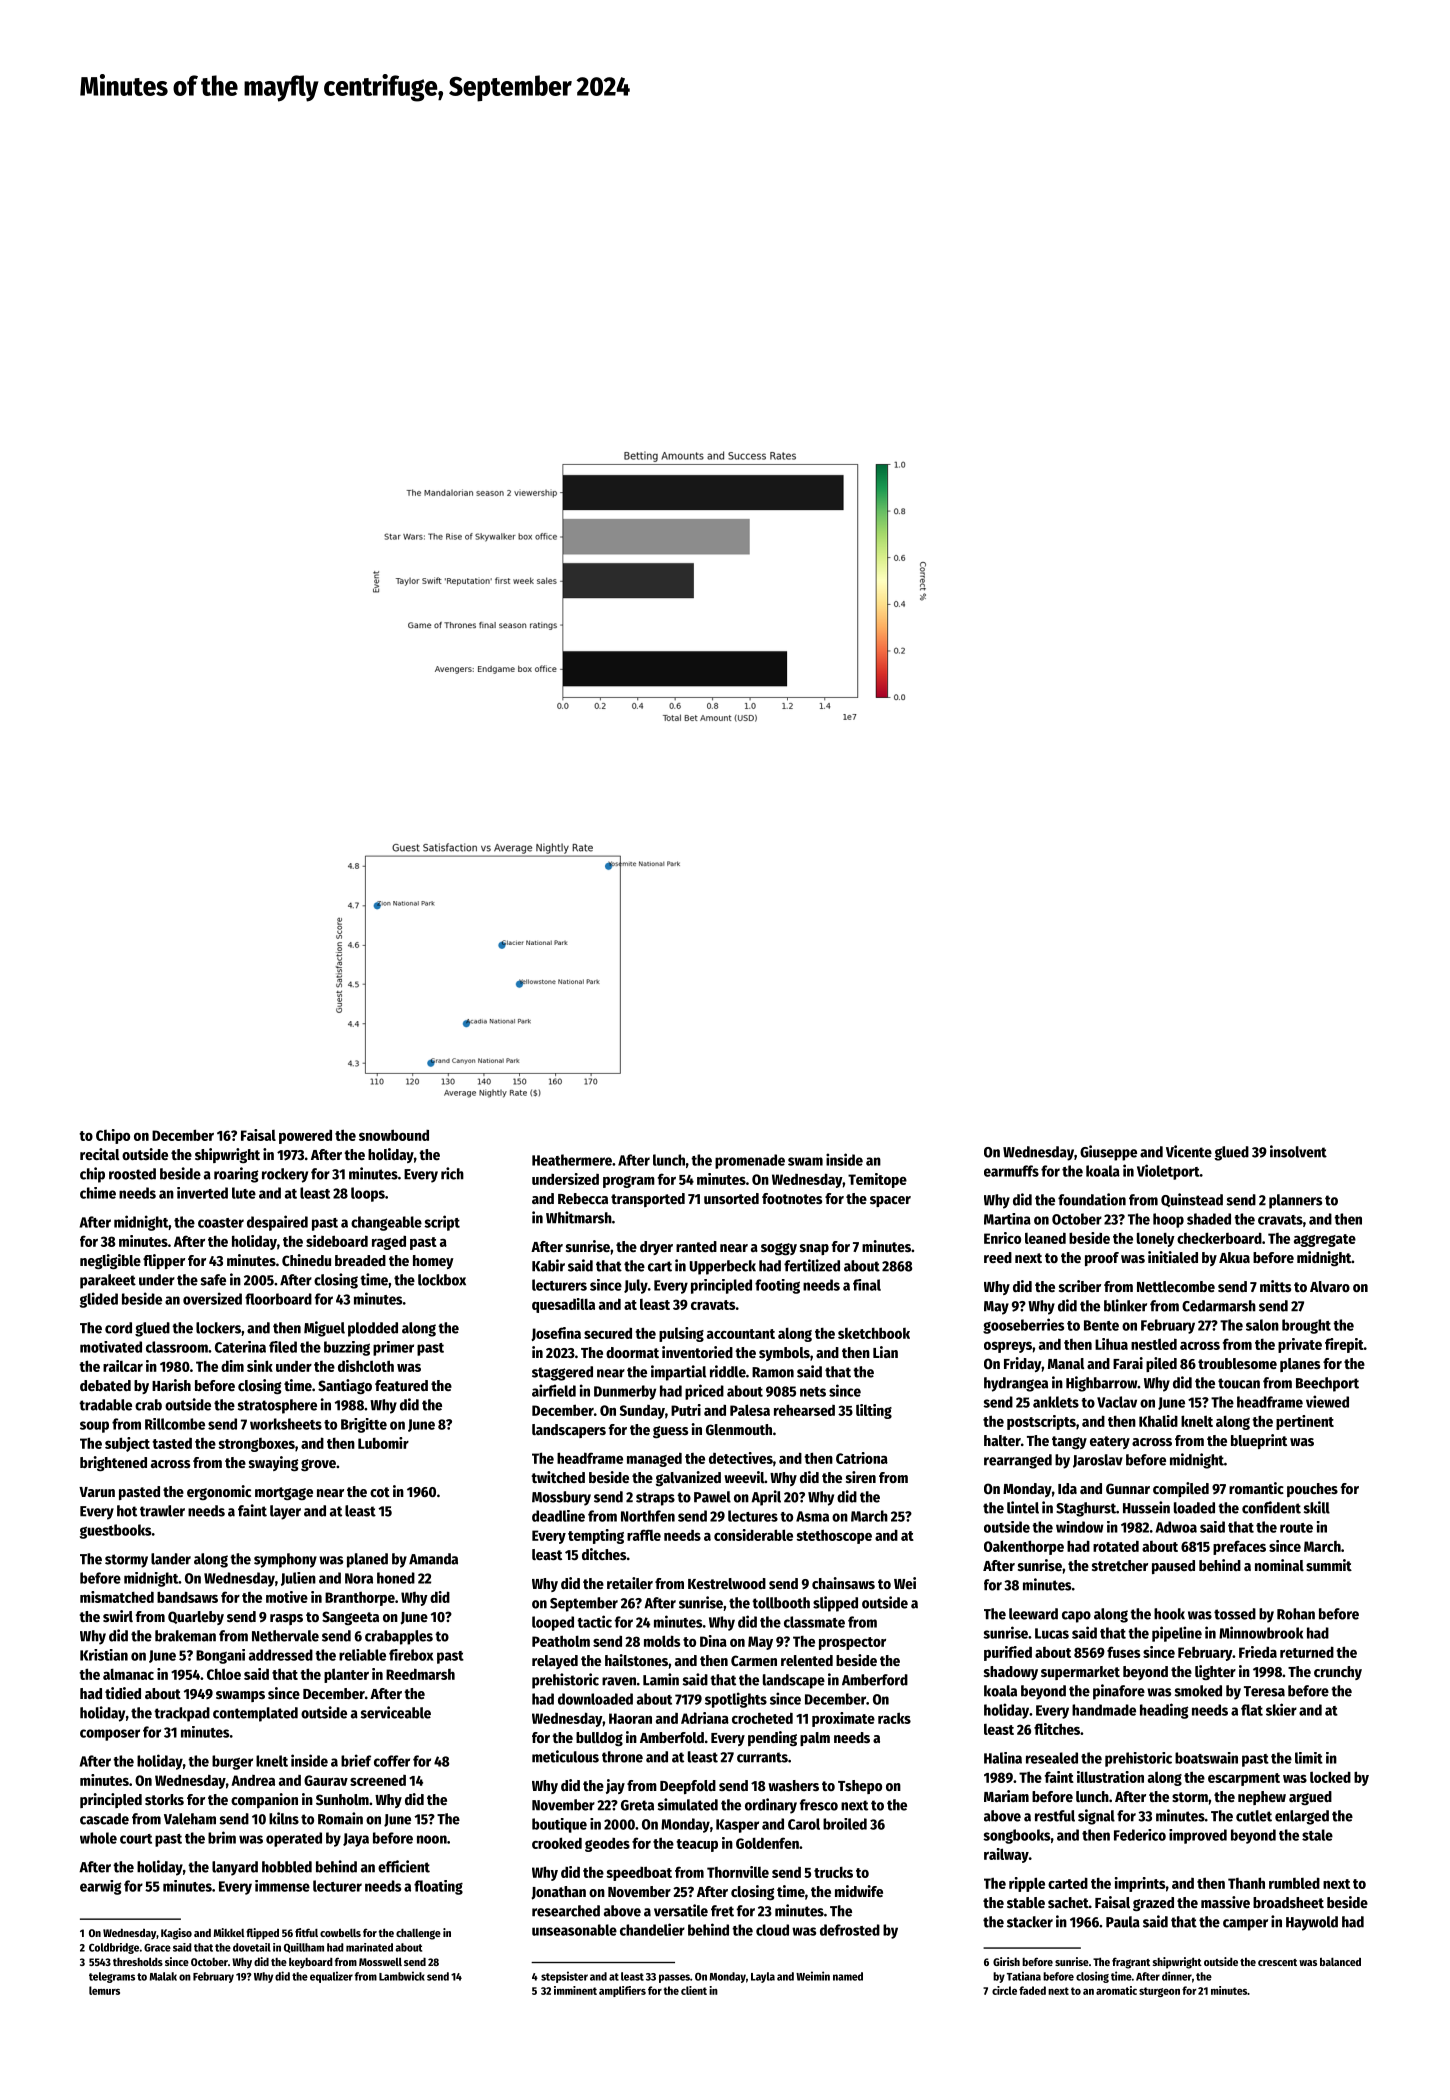 This document has height=2100, width=1450. What do you see at coordinates (572, 1160) in the document?
I see `Heathermere` at bounding box center [572, 1160].
